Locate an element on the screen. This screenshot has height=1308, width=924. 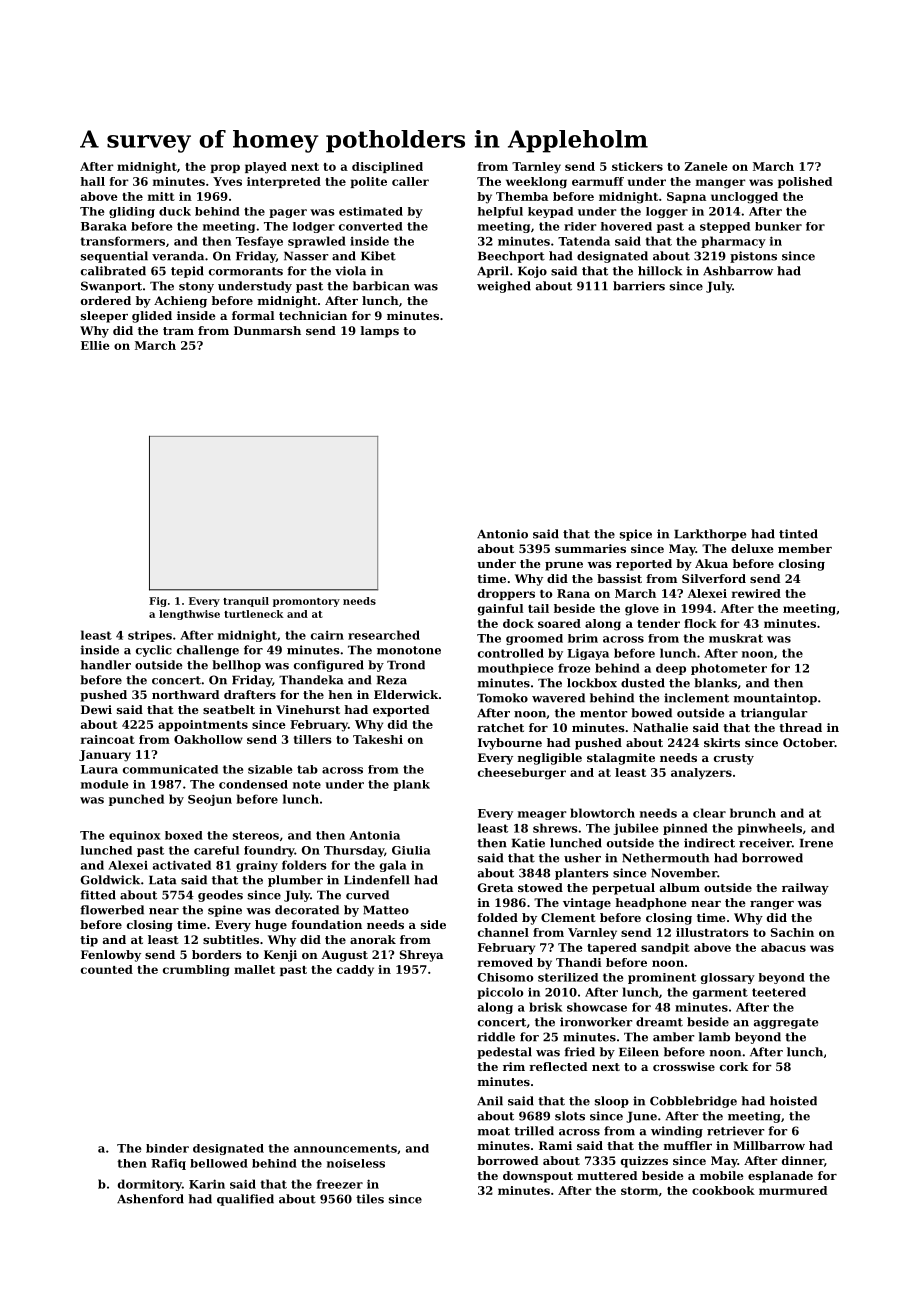
dusted is located at coordinates (643, 683).
